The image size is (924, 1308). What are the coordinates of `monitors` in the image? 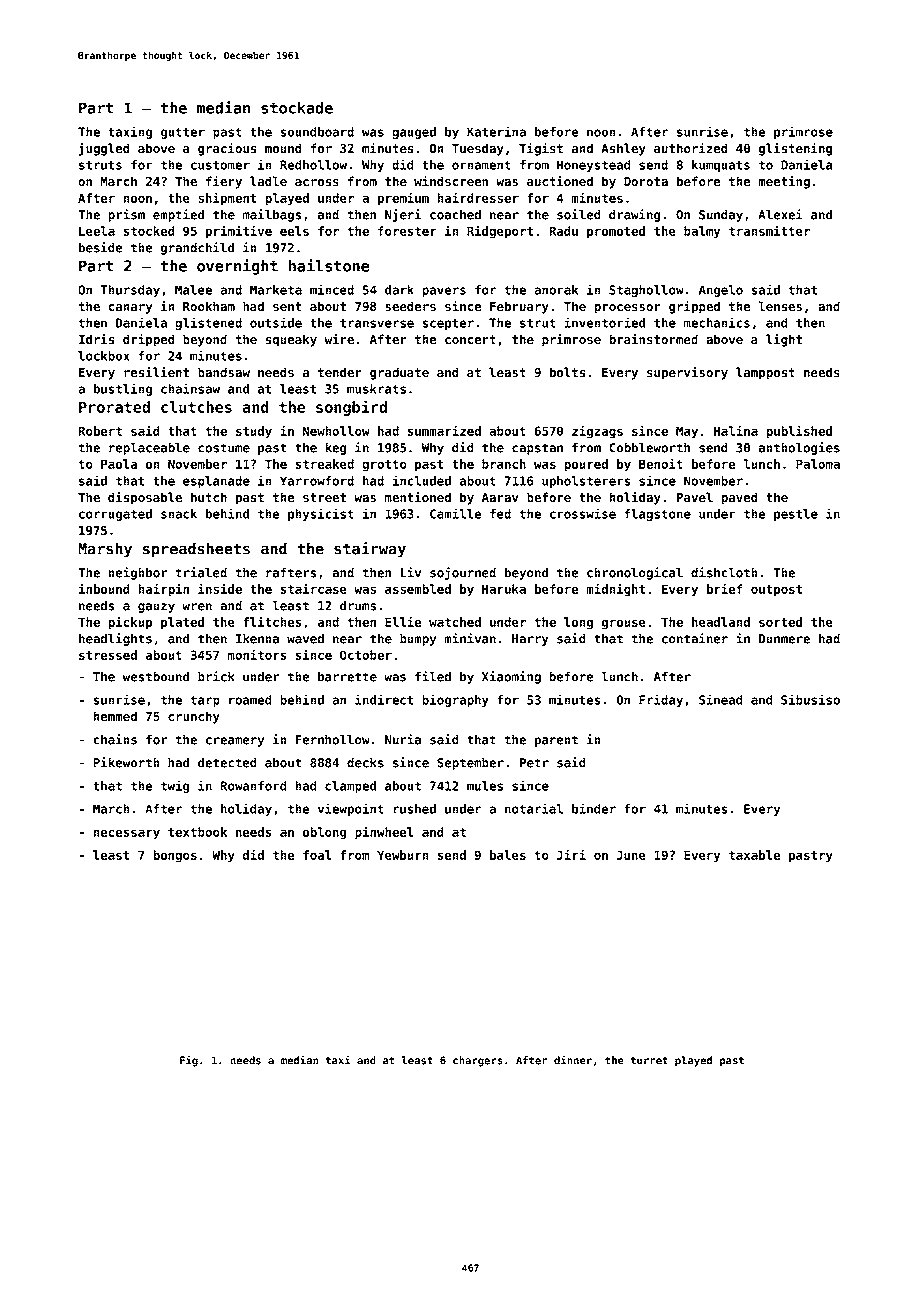 It's located at (257, 655).
